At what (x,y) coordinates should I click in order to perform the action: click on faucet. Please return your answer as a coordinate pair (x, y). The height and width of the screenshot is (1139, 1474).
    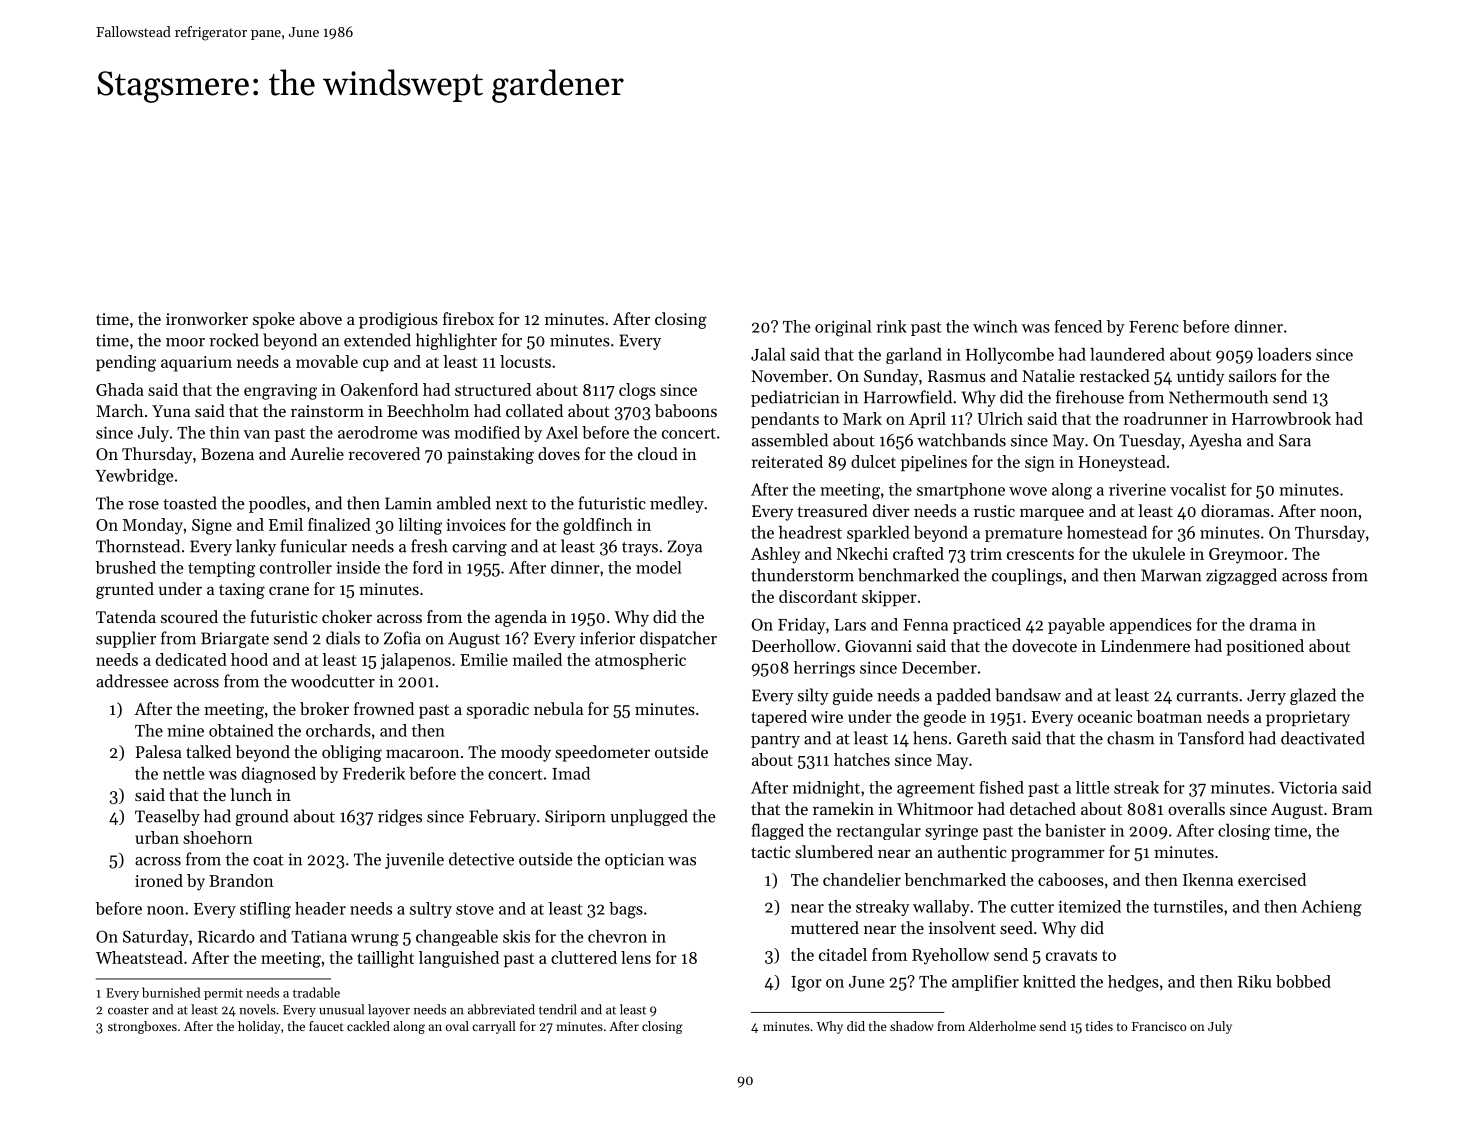
    Looking at the image, I should click on (326, 1026).
